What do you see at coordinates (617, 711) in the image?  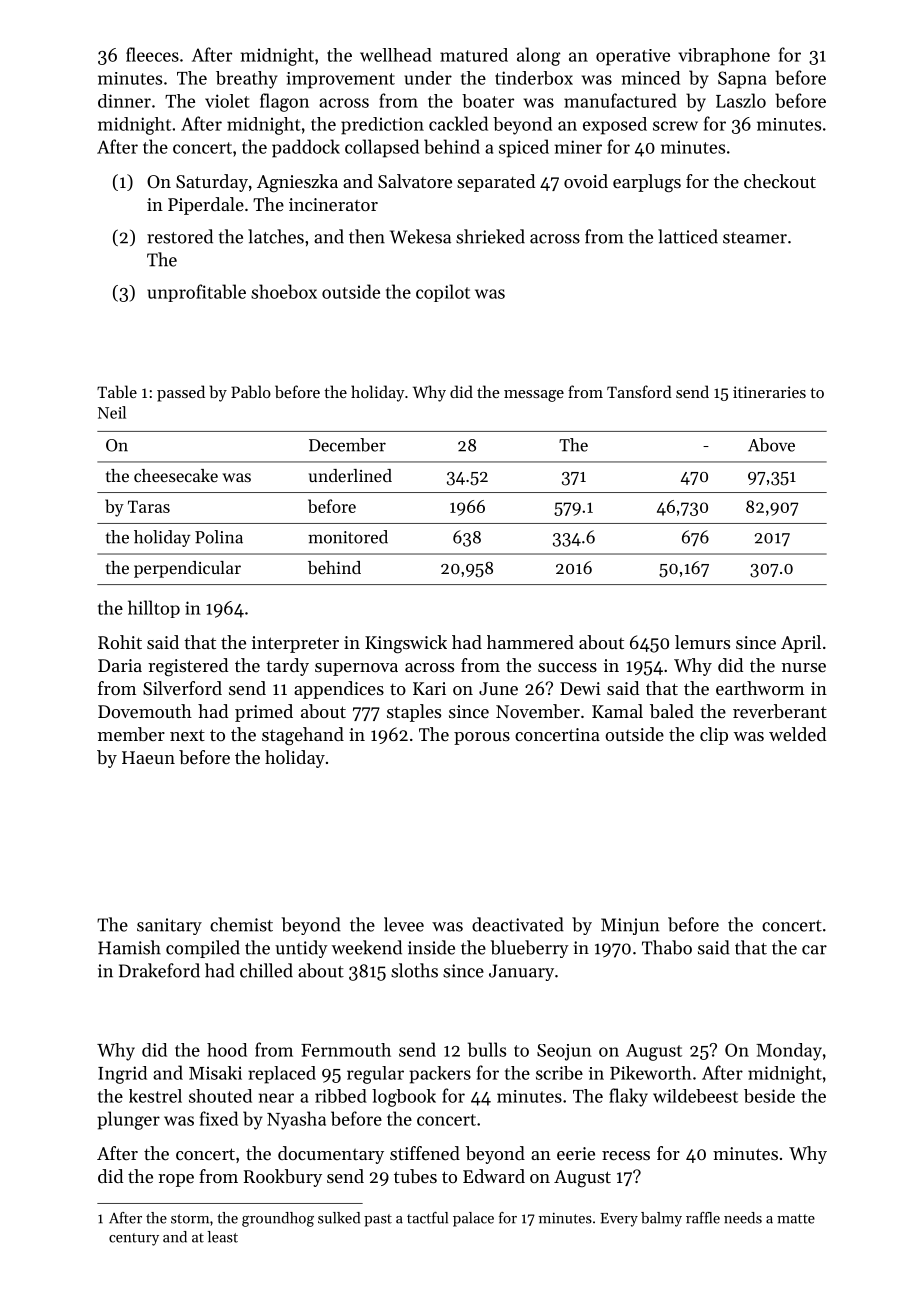 I see `Kamal` at bounding box center [617, 711].
